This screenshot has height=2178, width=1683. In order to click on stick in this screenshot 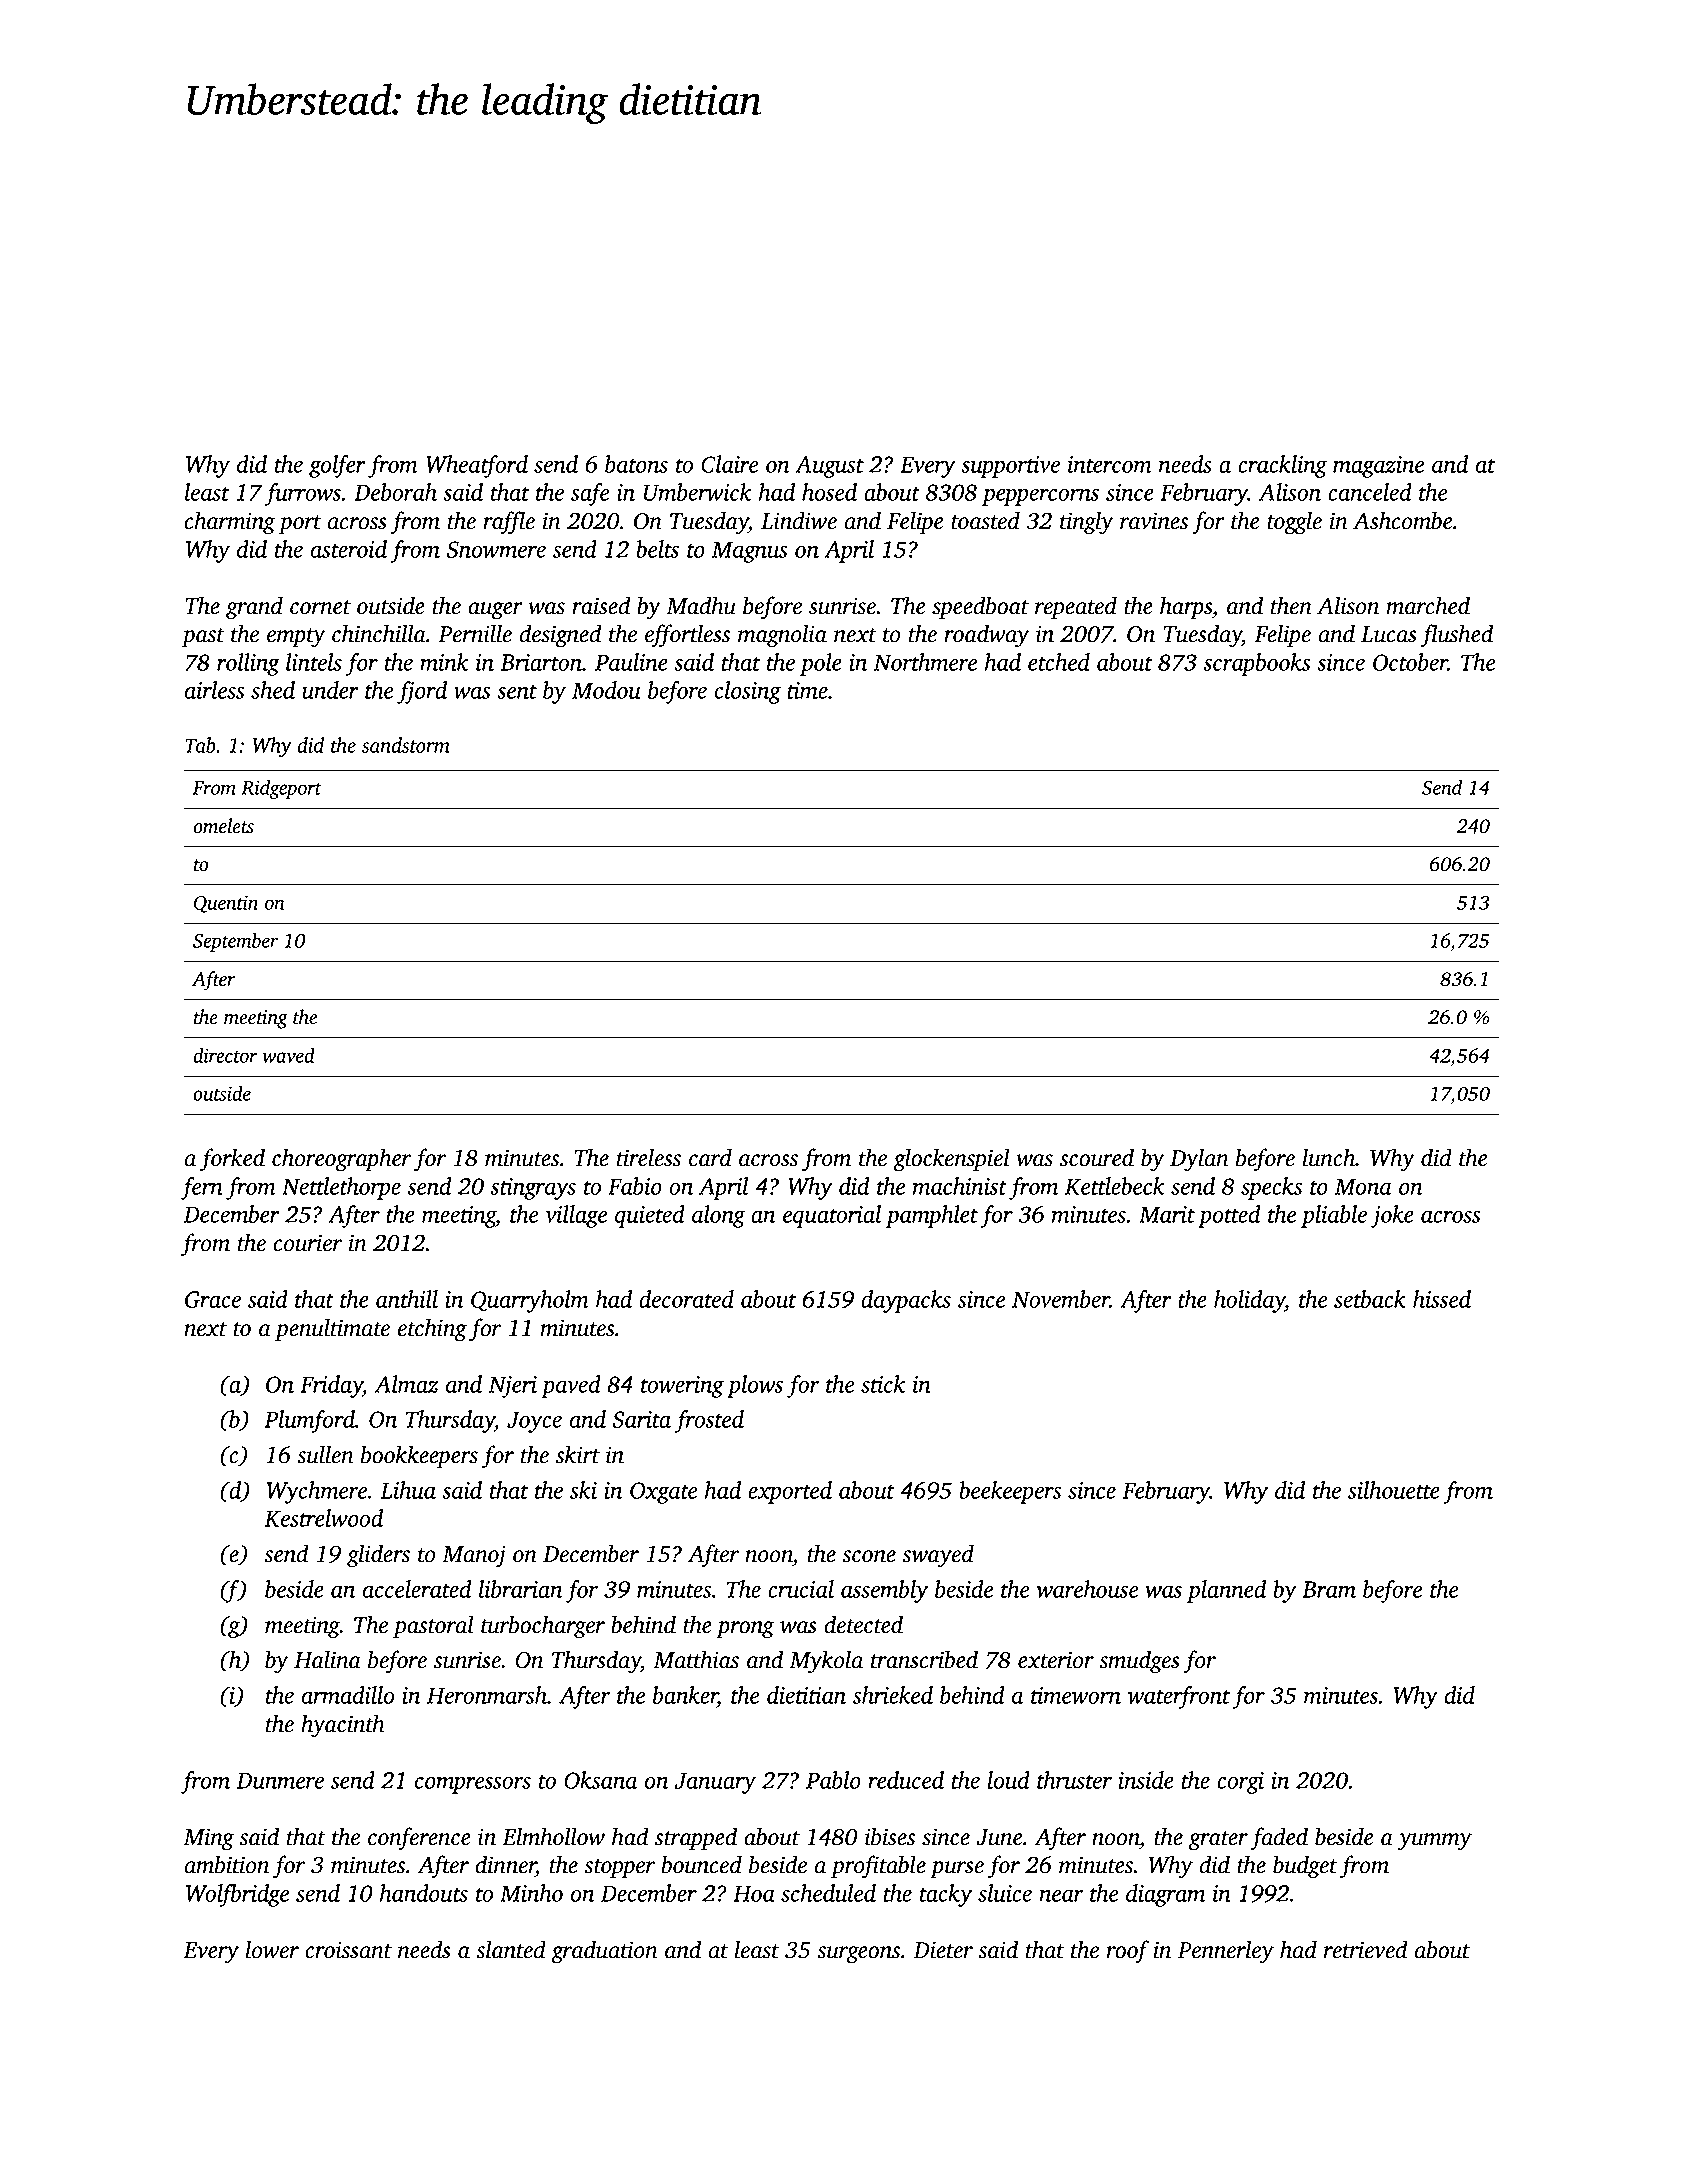, I will do `click(883, 1384)`.
